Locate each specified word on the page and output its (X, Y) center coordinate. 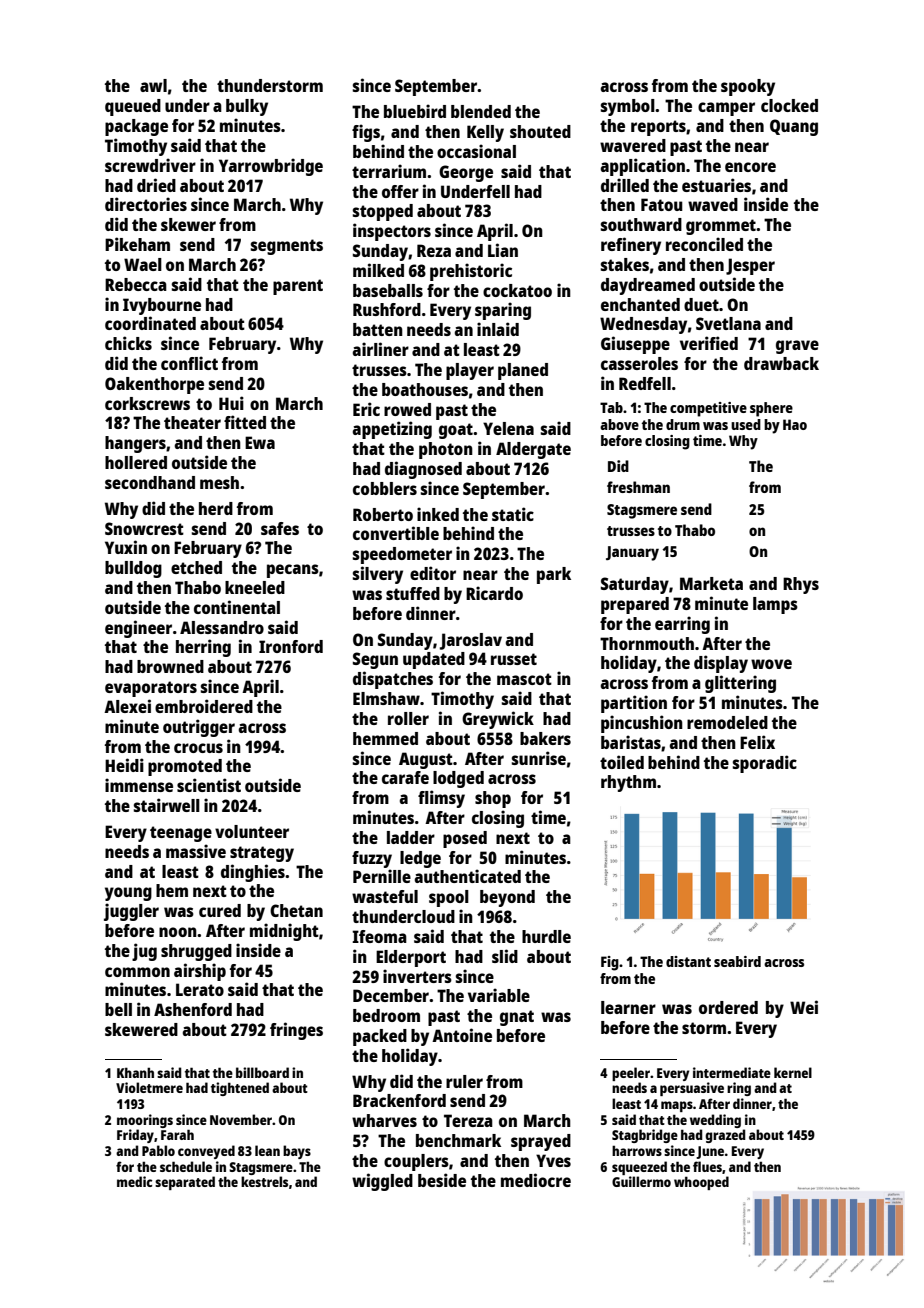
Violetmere (149, 1087)
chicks (128, 343)
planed (523, 371)
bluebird (415, 111)
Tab (611, 407)
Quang (794, 127)
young (128, 894)
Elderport (411, 958)
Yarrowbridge (271, 167)
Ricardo (494, 593)
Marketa (711, 583)
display (721, 664)
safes (280, 528)
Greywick (498, 720)
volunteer (252, 831)
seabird (737, 961)
